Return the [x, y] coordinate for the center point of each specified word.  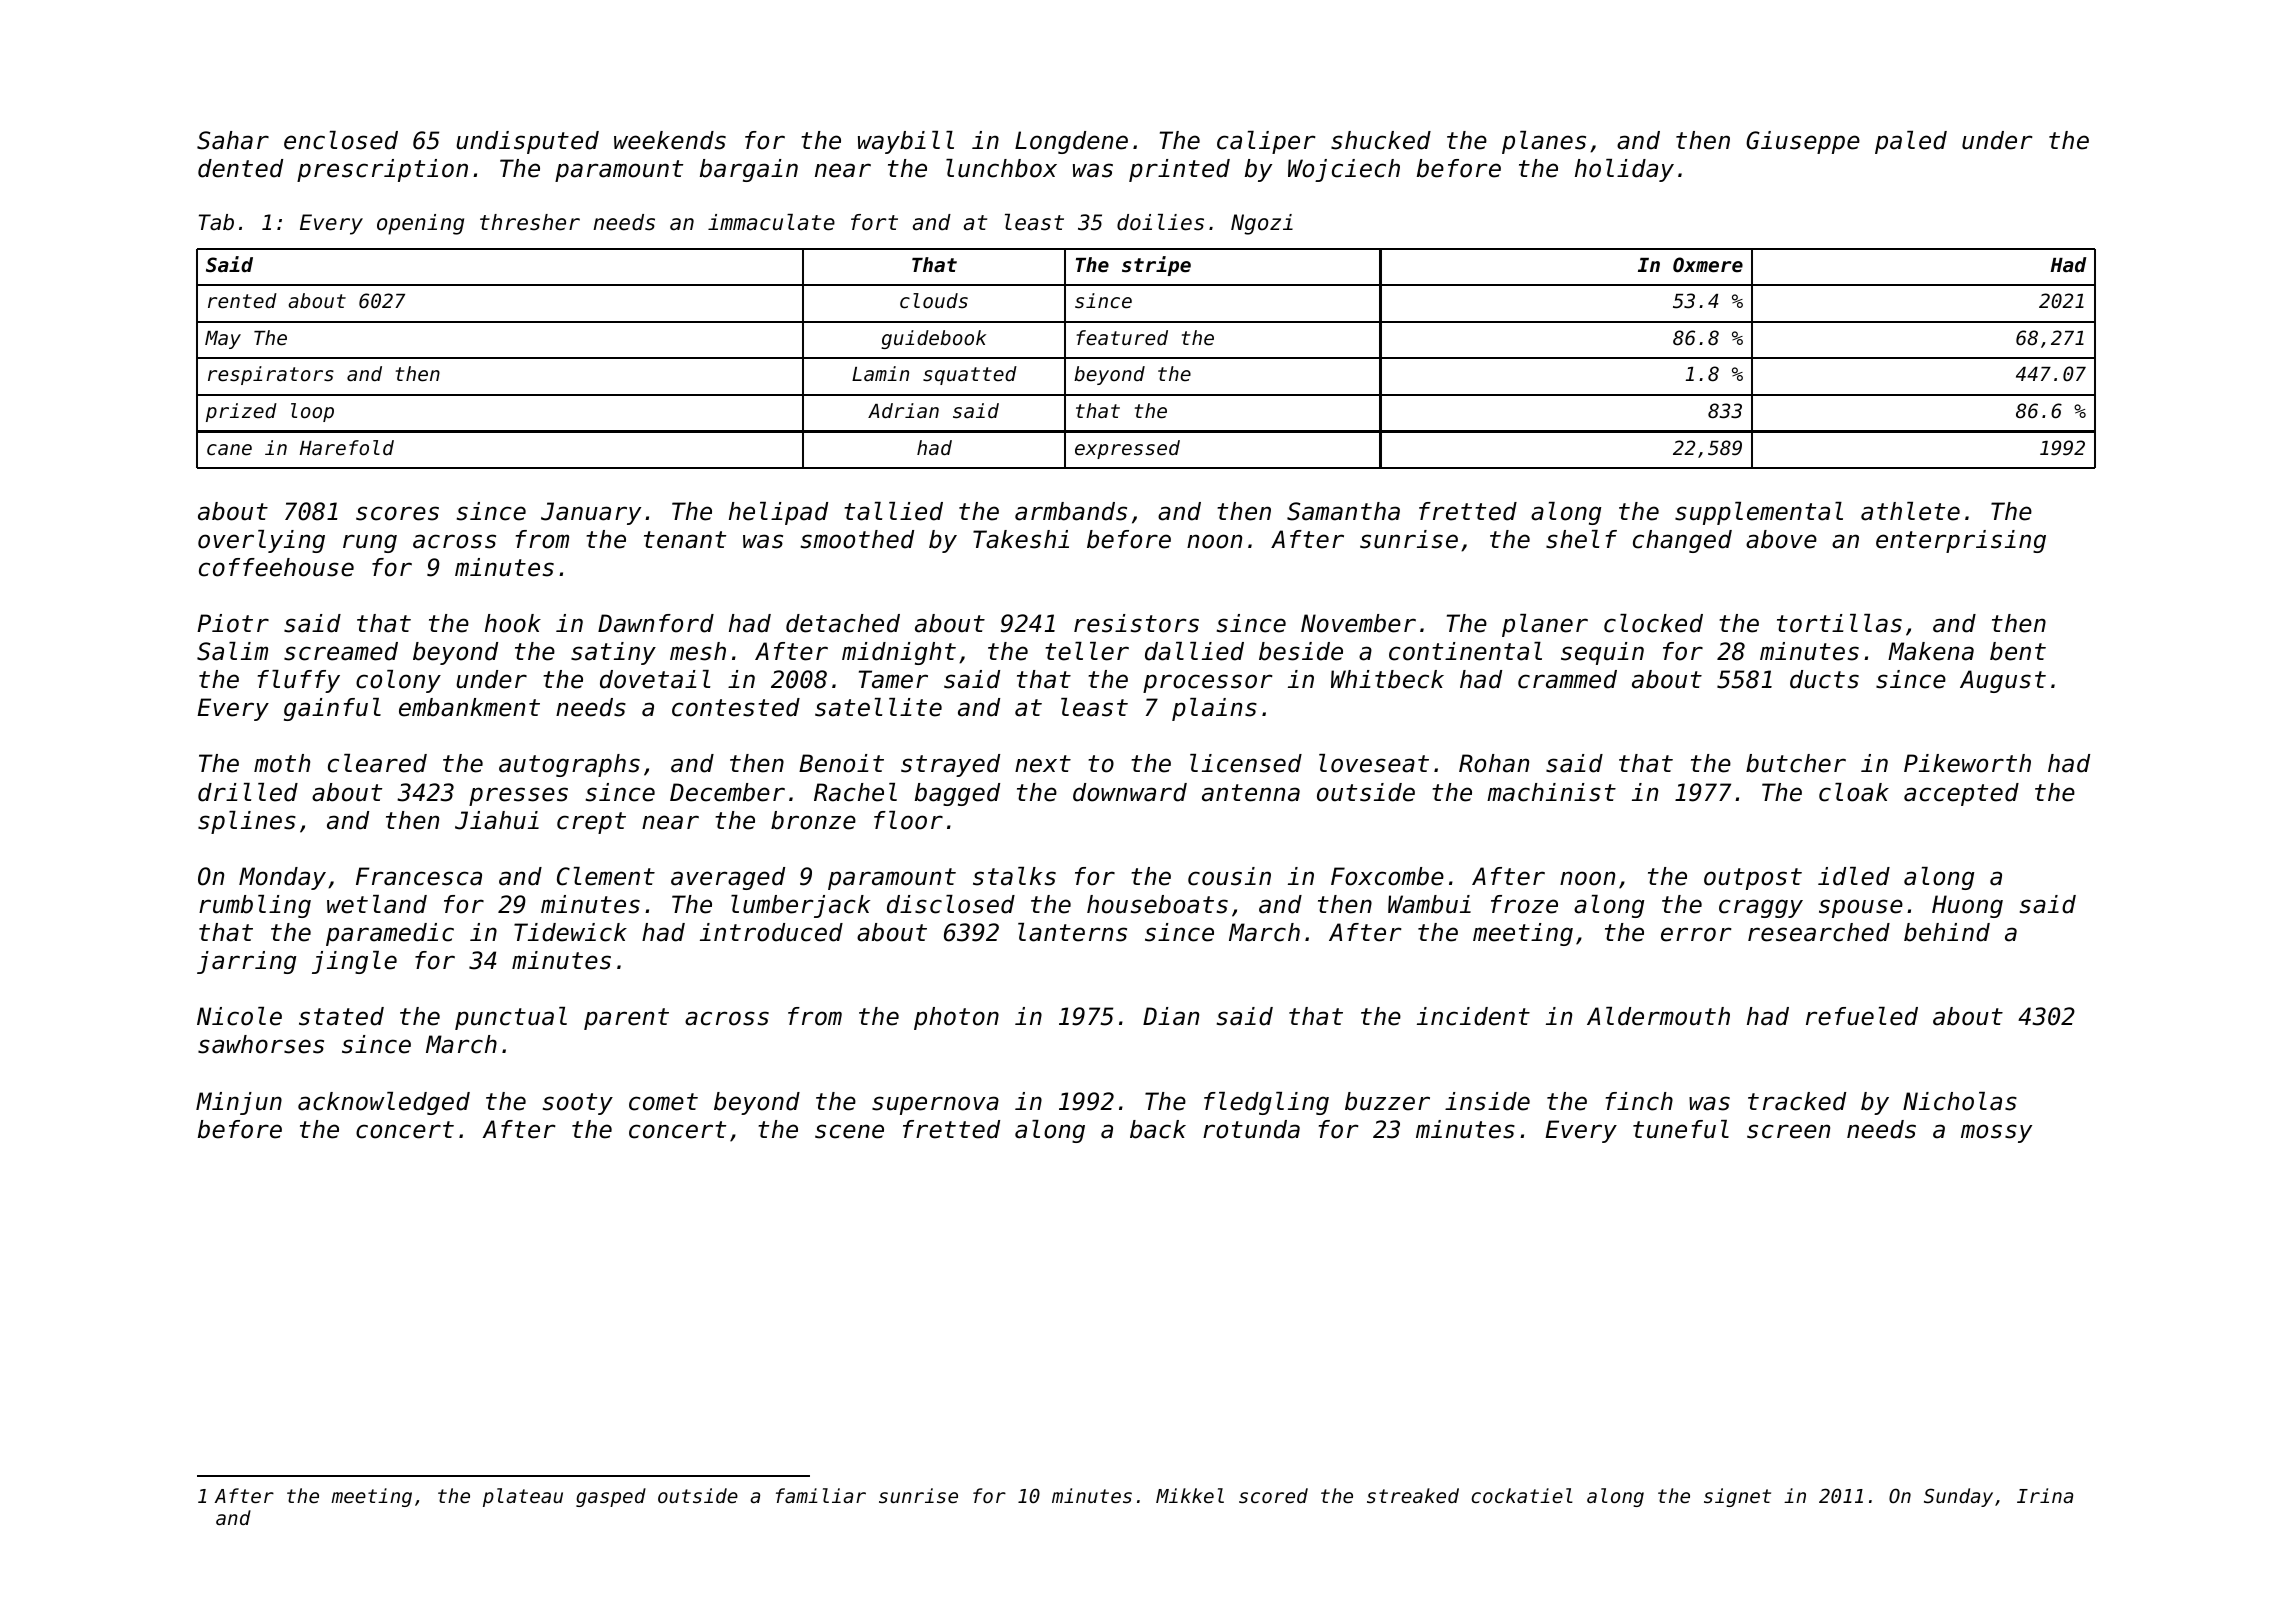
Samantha [1343, 511]
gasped [611, 1497]
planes [1544, 142]
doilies [1160, 222]
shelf [1581, 539]
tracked [1797, 1101]
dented [240, 168]
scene [849, 1131]
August [2003, 681]
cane [229, 450]
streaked [1413, 1495]
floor [908, 820]
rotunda [1251, 1129]
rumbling [255, 906]
